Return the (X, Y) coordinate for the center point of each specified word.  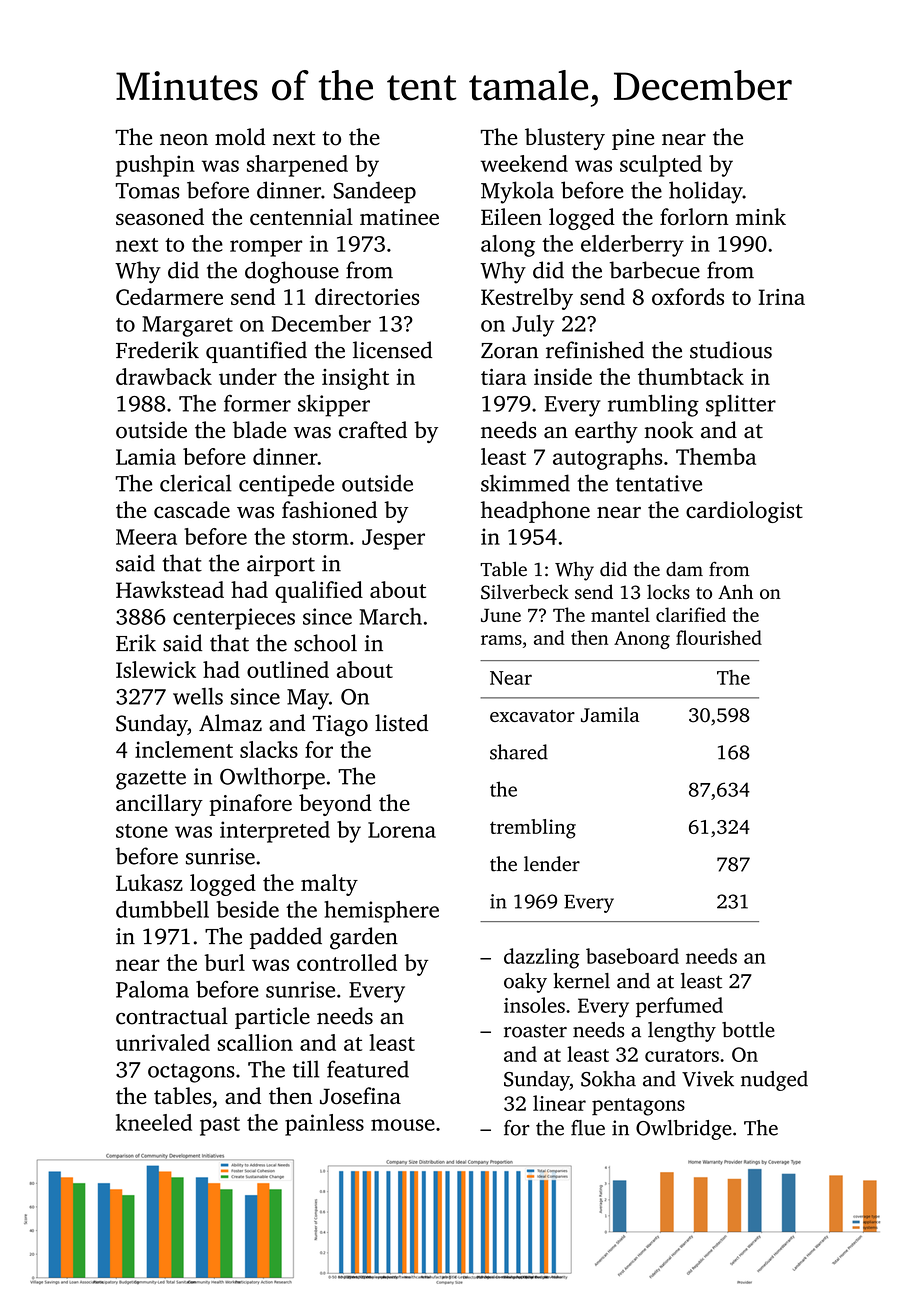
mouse (403, 1125)
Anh (735, 591)
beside (247, 909)
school (325, 643)
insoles (534, 1005)
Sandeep (375, 192)
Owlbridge (684, 1130)
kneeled (154, 1122)
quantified (256, 352)
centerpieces (234, 619)
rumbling (653, 405)
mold (240, 137)
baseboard (632, 956)
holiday (706, 192)
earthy (606, 432)
